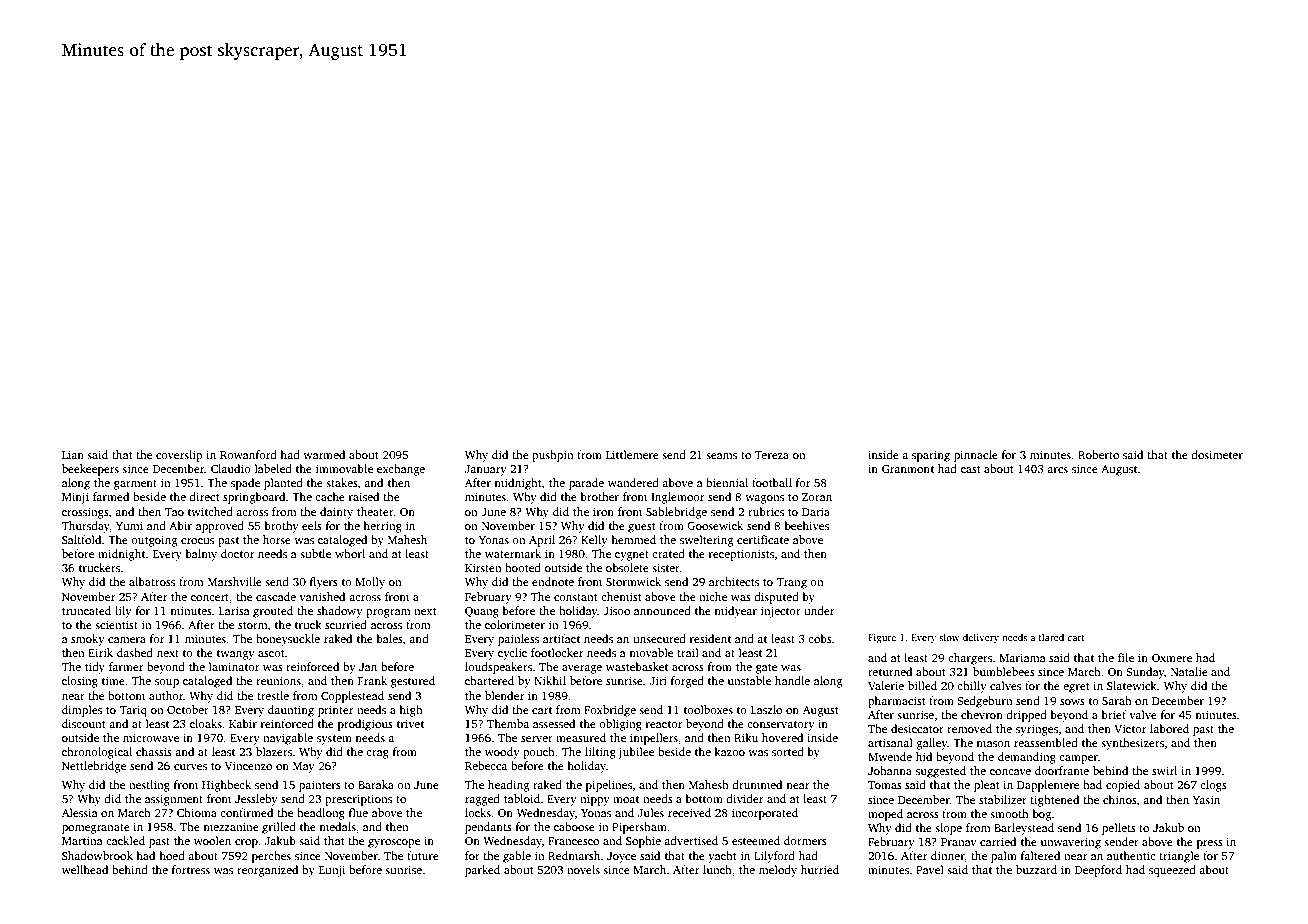  What do you see at coordinates (271, 653) in the page?
I see `ascot` at bounding box center [271, 653].
